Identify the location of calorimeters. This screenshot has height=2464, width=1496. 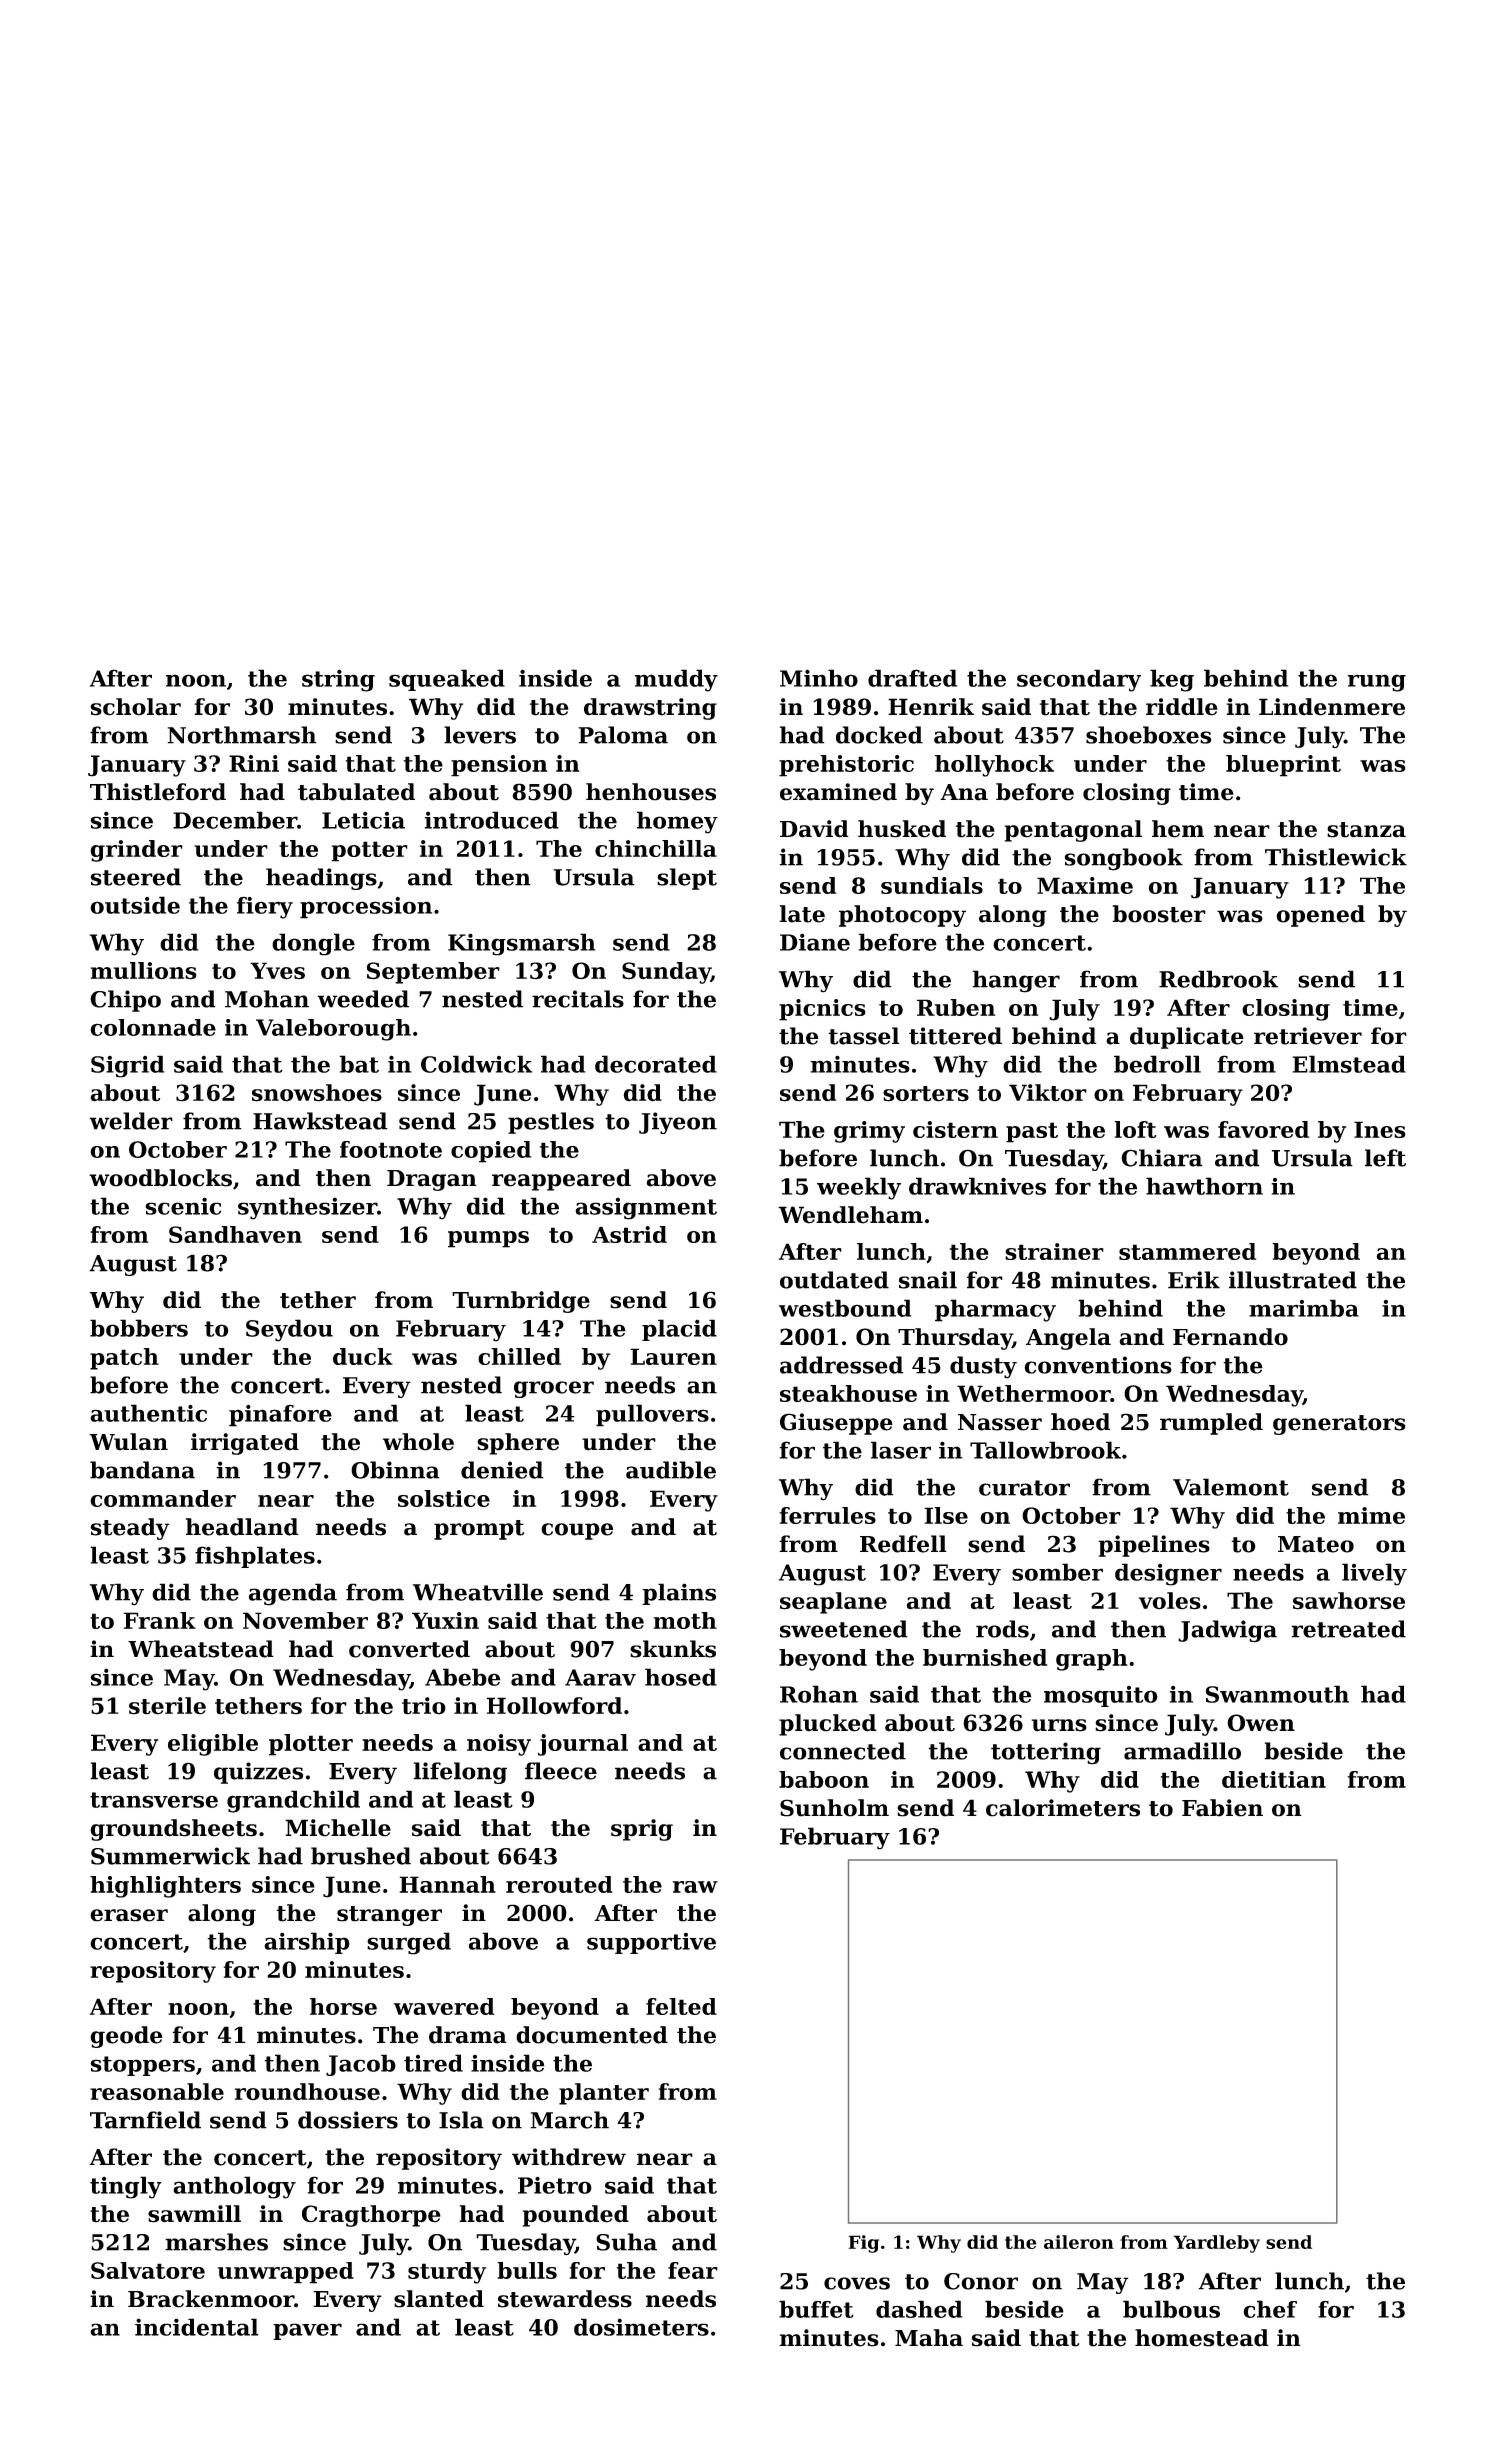
(1063, 1808).
